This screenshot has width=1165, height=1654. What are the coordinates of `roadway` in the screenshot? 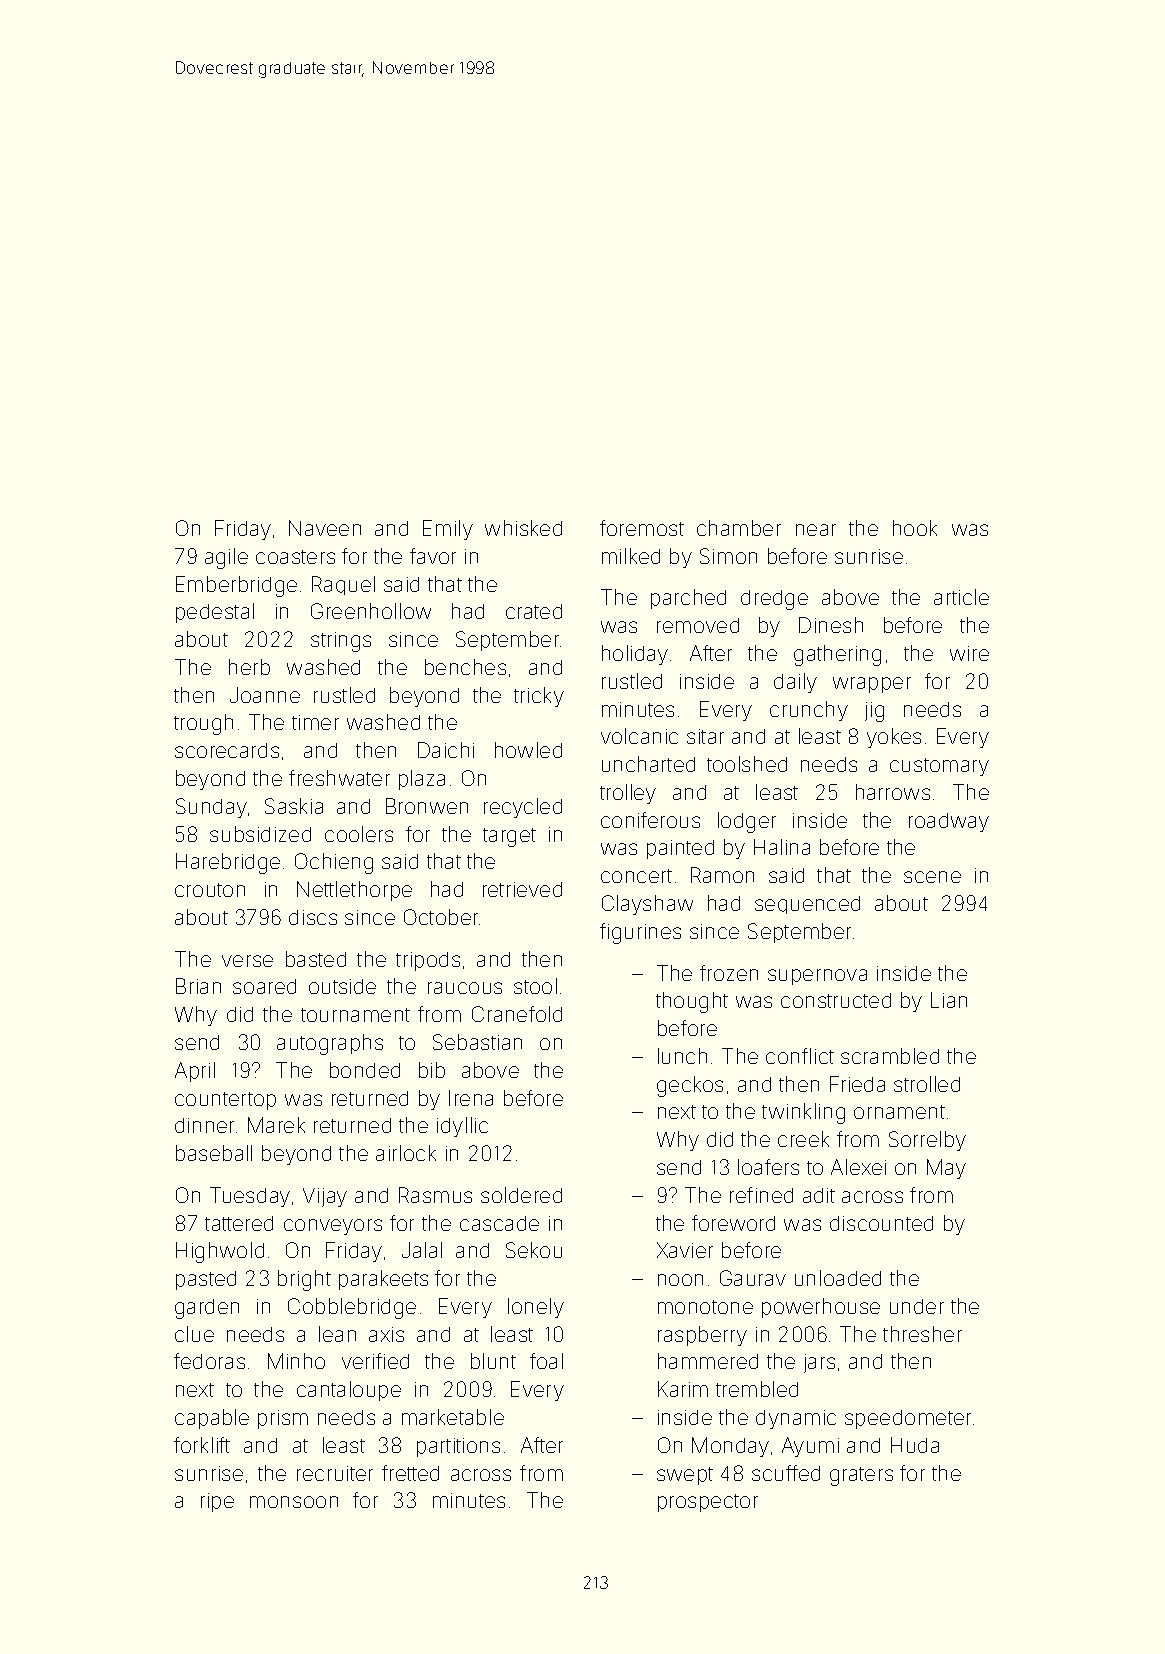 It's located at (949, 822).
